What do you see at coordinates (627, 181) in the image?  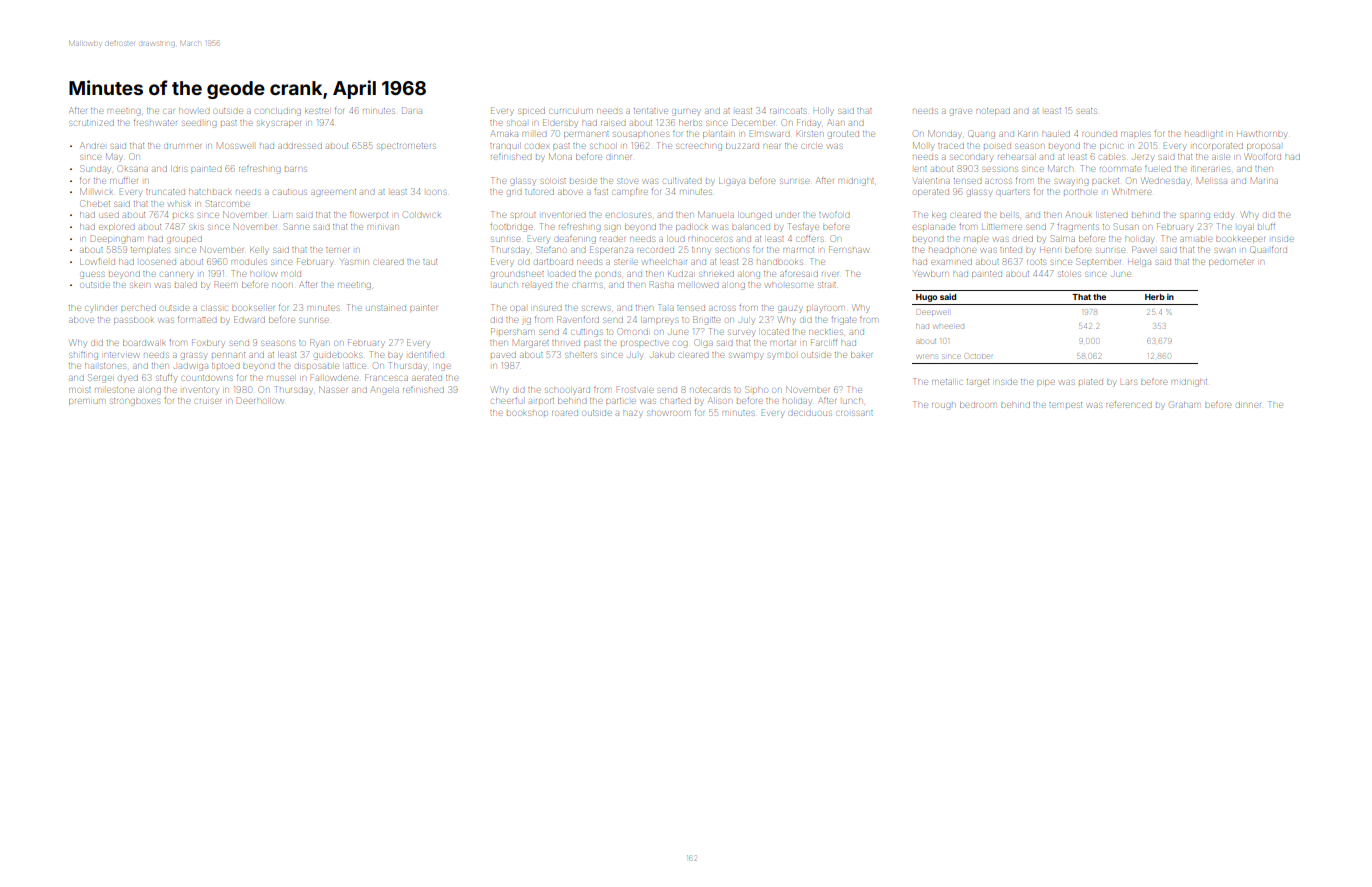 I see `stove` at bounding box center [627, 181].
